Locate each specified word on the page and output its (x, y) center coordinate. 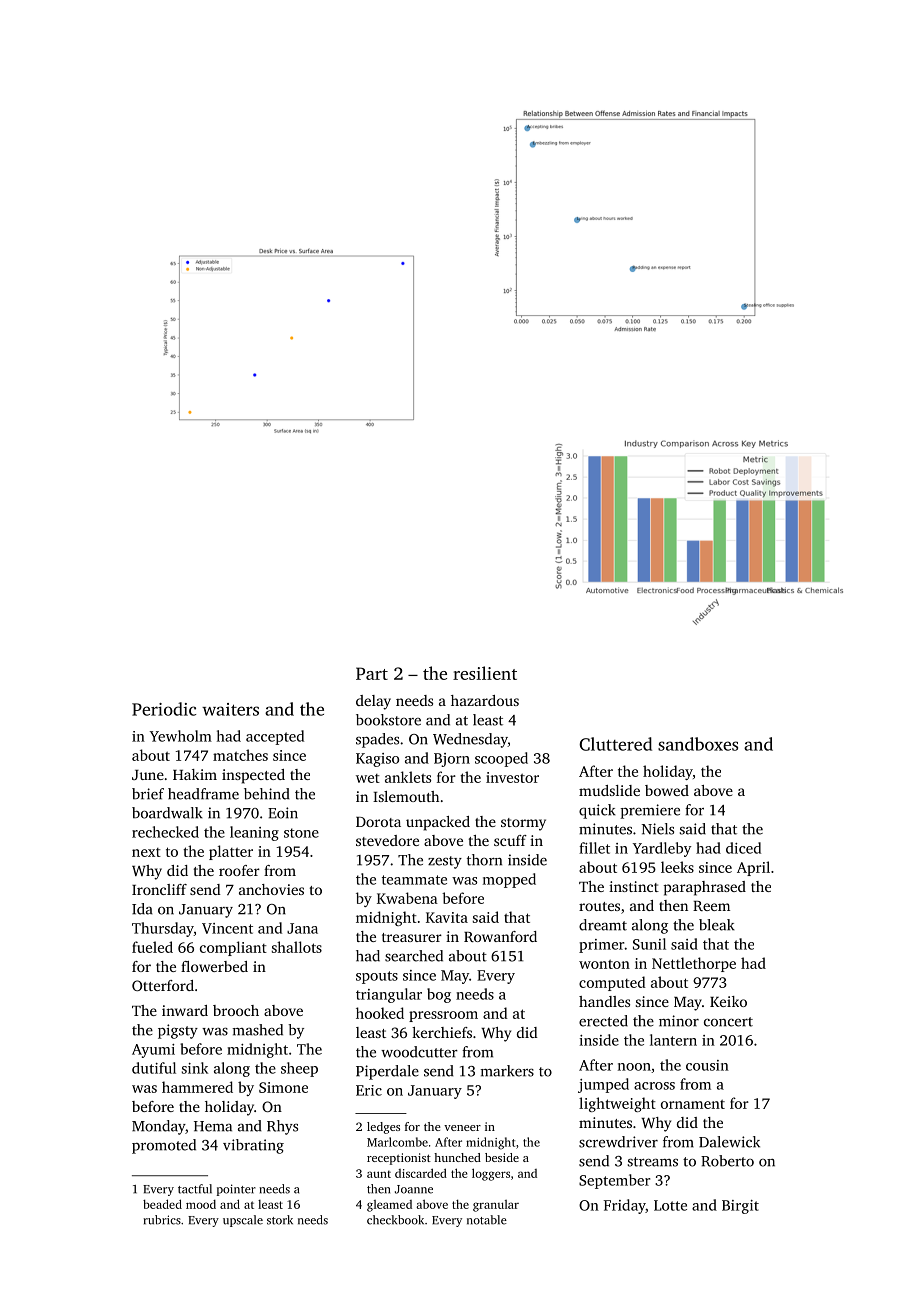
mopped (509, 880)
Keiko (728, 1001)
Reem (711, 906)
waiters (230, 709)
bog (439, 995)
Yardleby (662, 849)
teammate (414, 880)
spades (377, 740)
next (146, 852)
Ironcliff (159, 889)
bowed (667, 790)
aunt (379, 1174)
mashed (258, 1030)
